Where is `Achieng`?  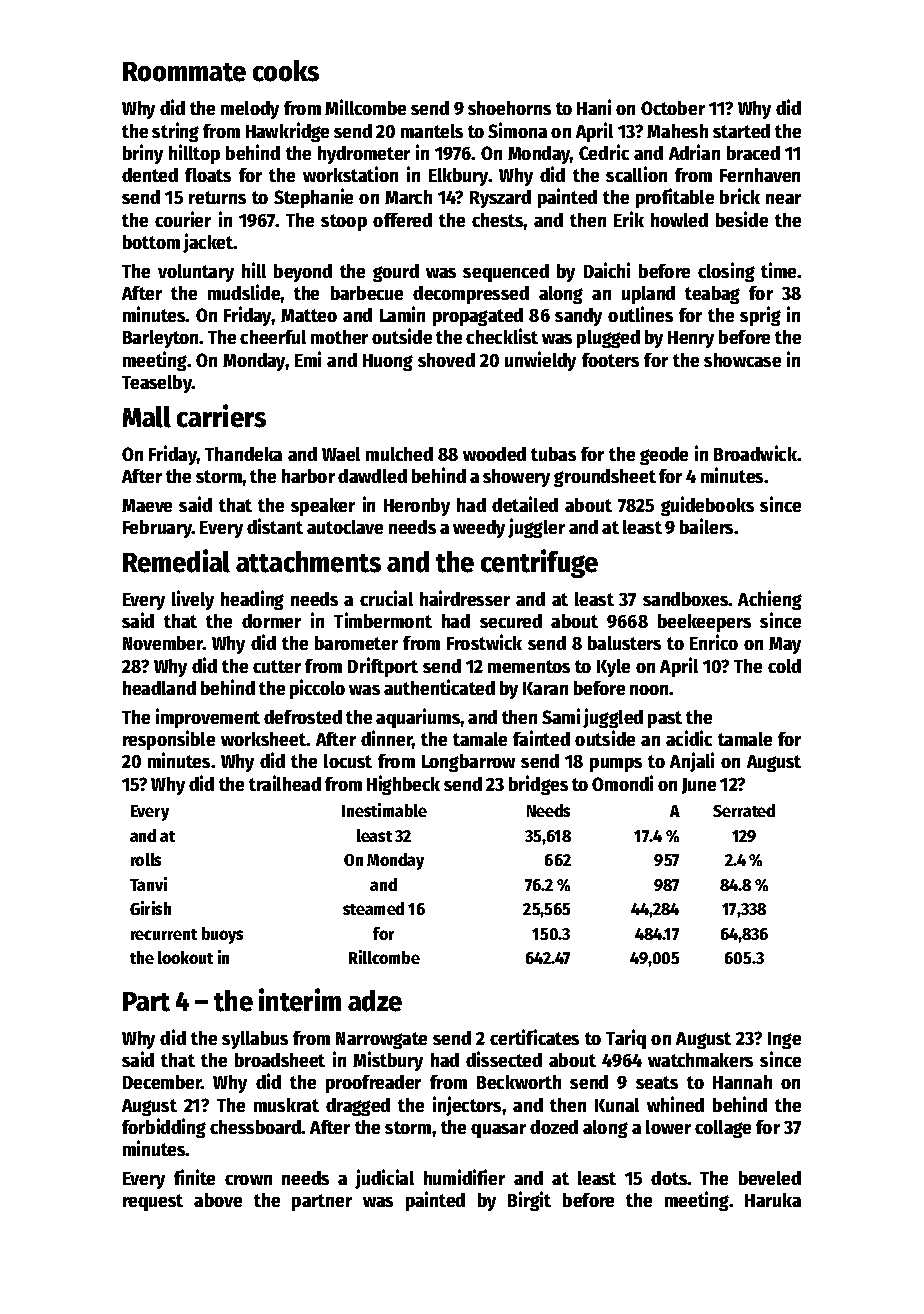 Achieng is located at coordinates (770, 600).
